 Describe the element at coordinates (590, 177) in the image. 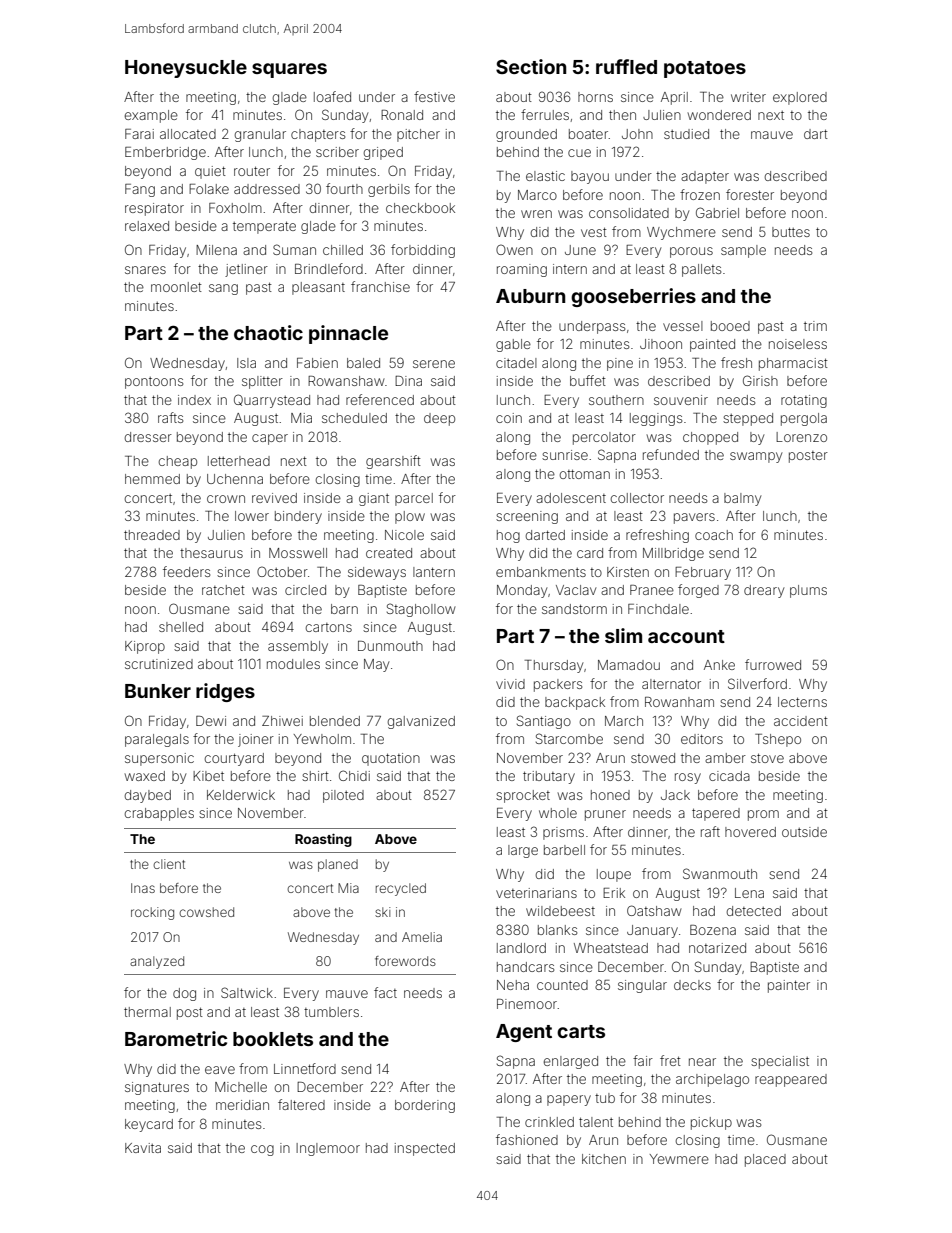

I see `bayou` at that location.
